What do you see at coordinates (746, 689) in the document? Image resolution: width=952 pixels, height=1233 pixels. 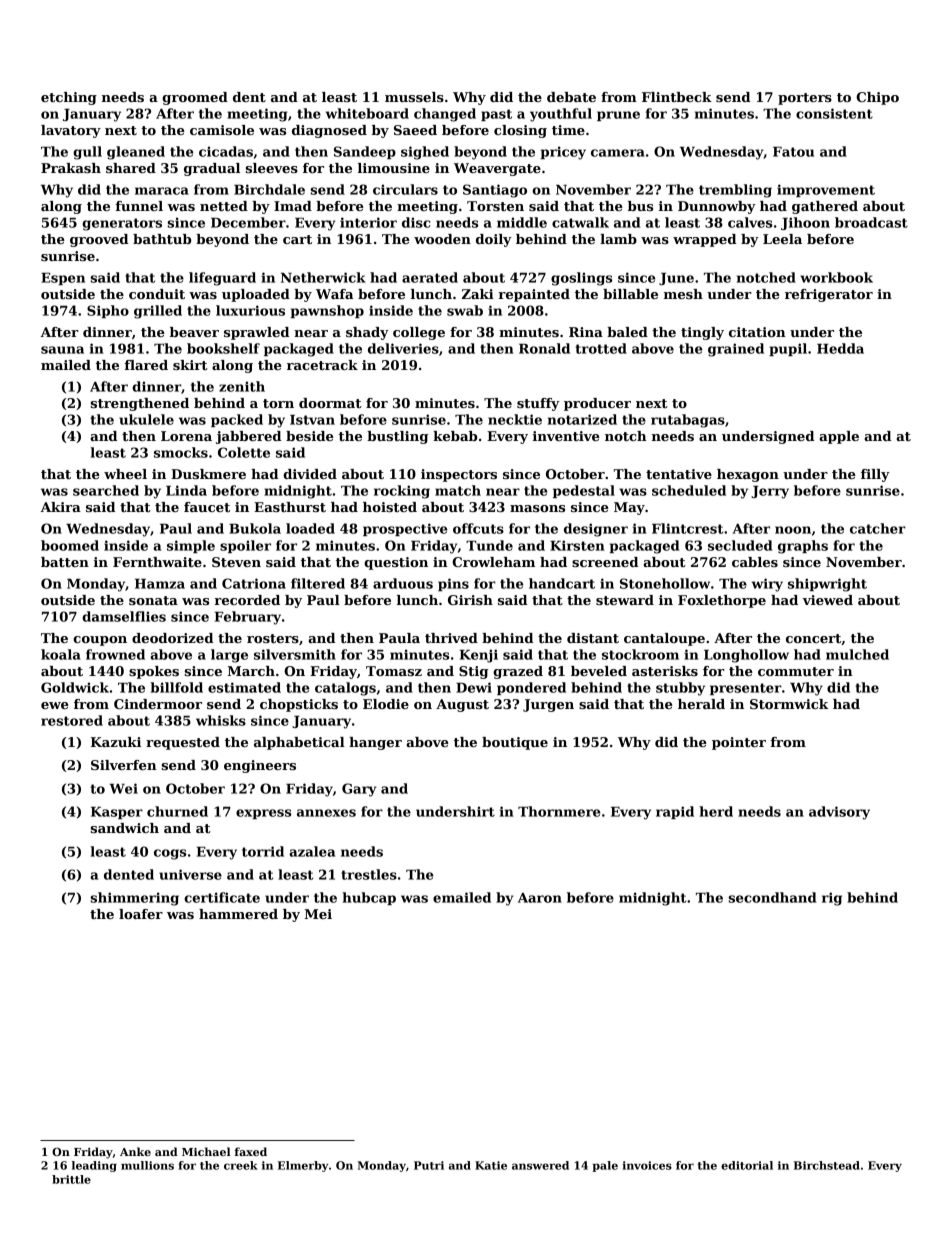 I see `presenter` at bounding box center [746, 689].
